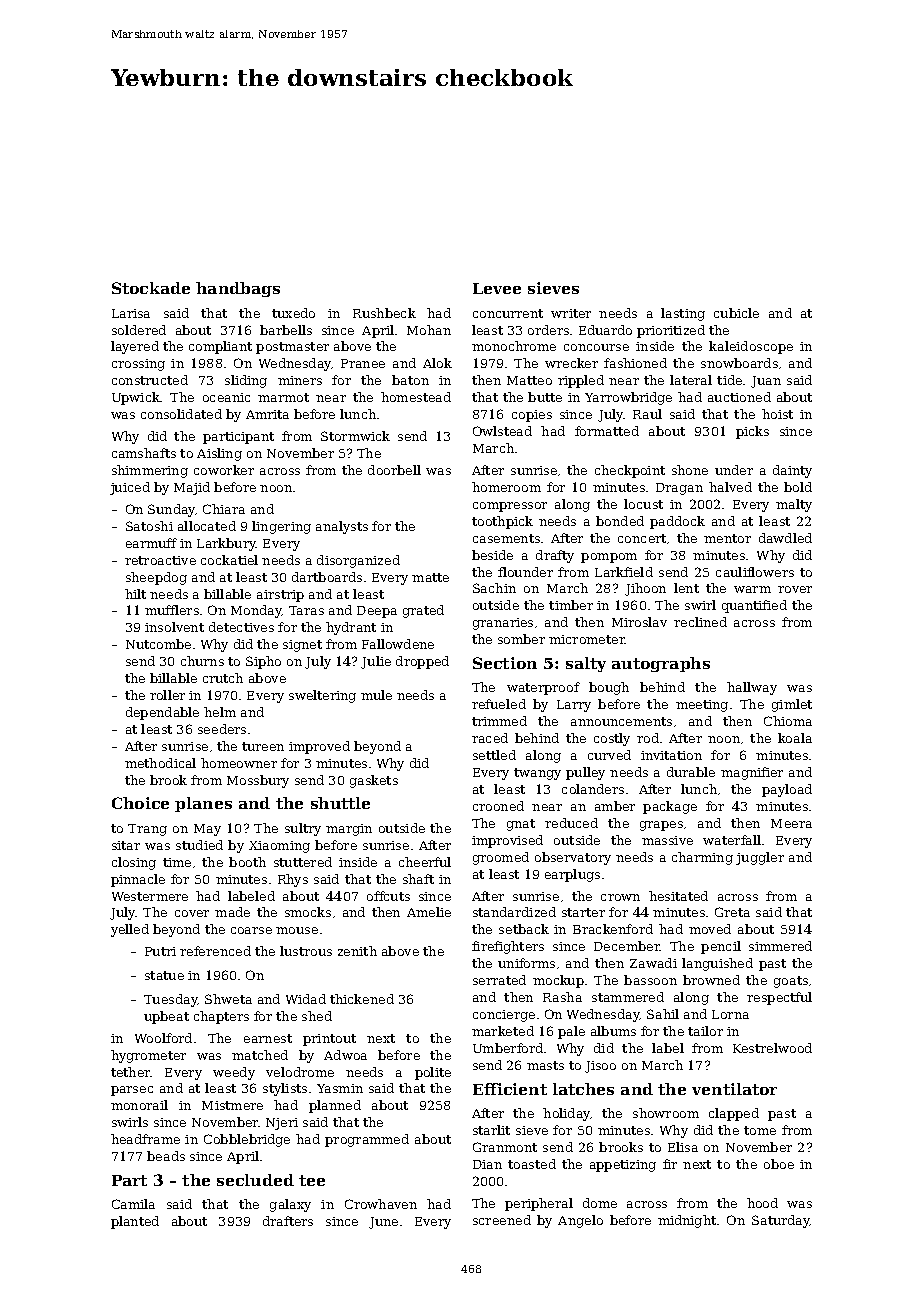 Image resolution: width=924 pixels, height=1308 pixels. I want to click on homeroom, so click(506, 487).
